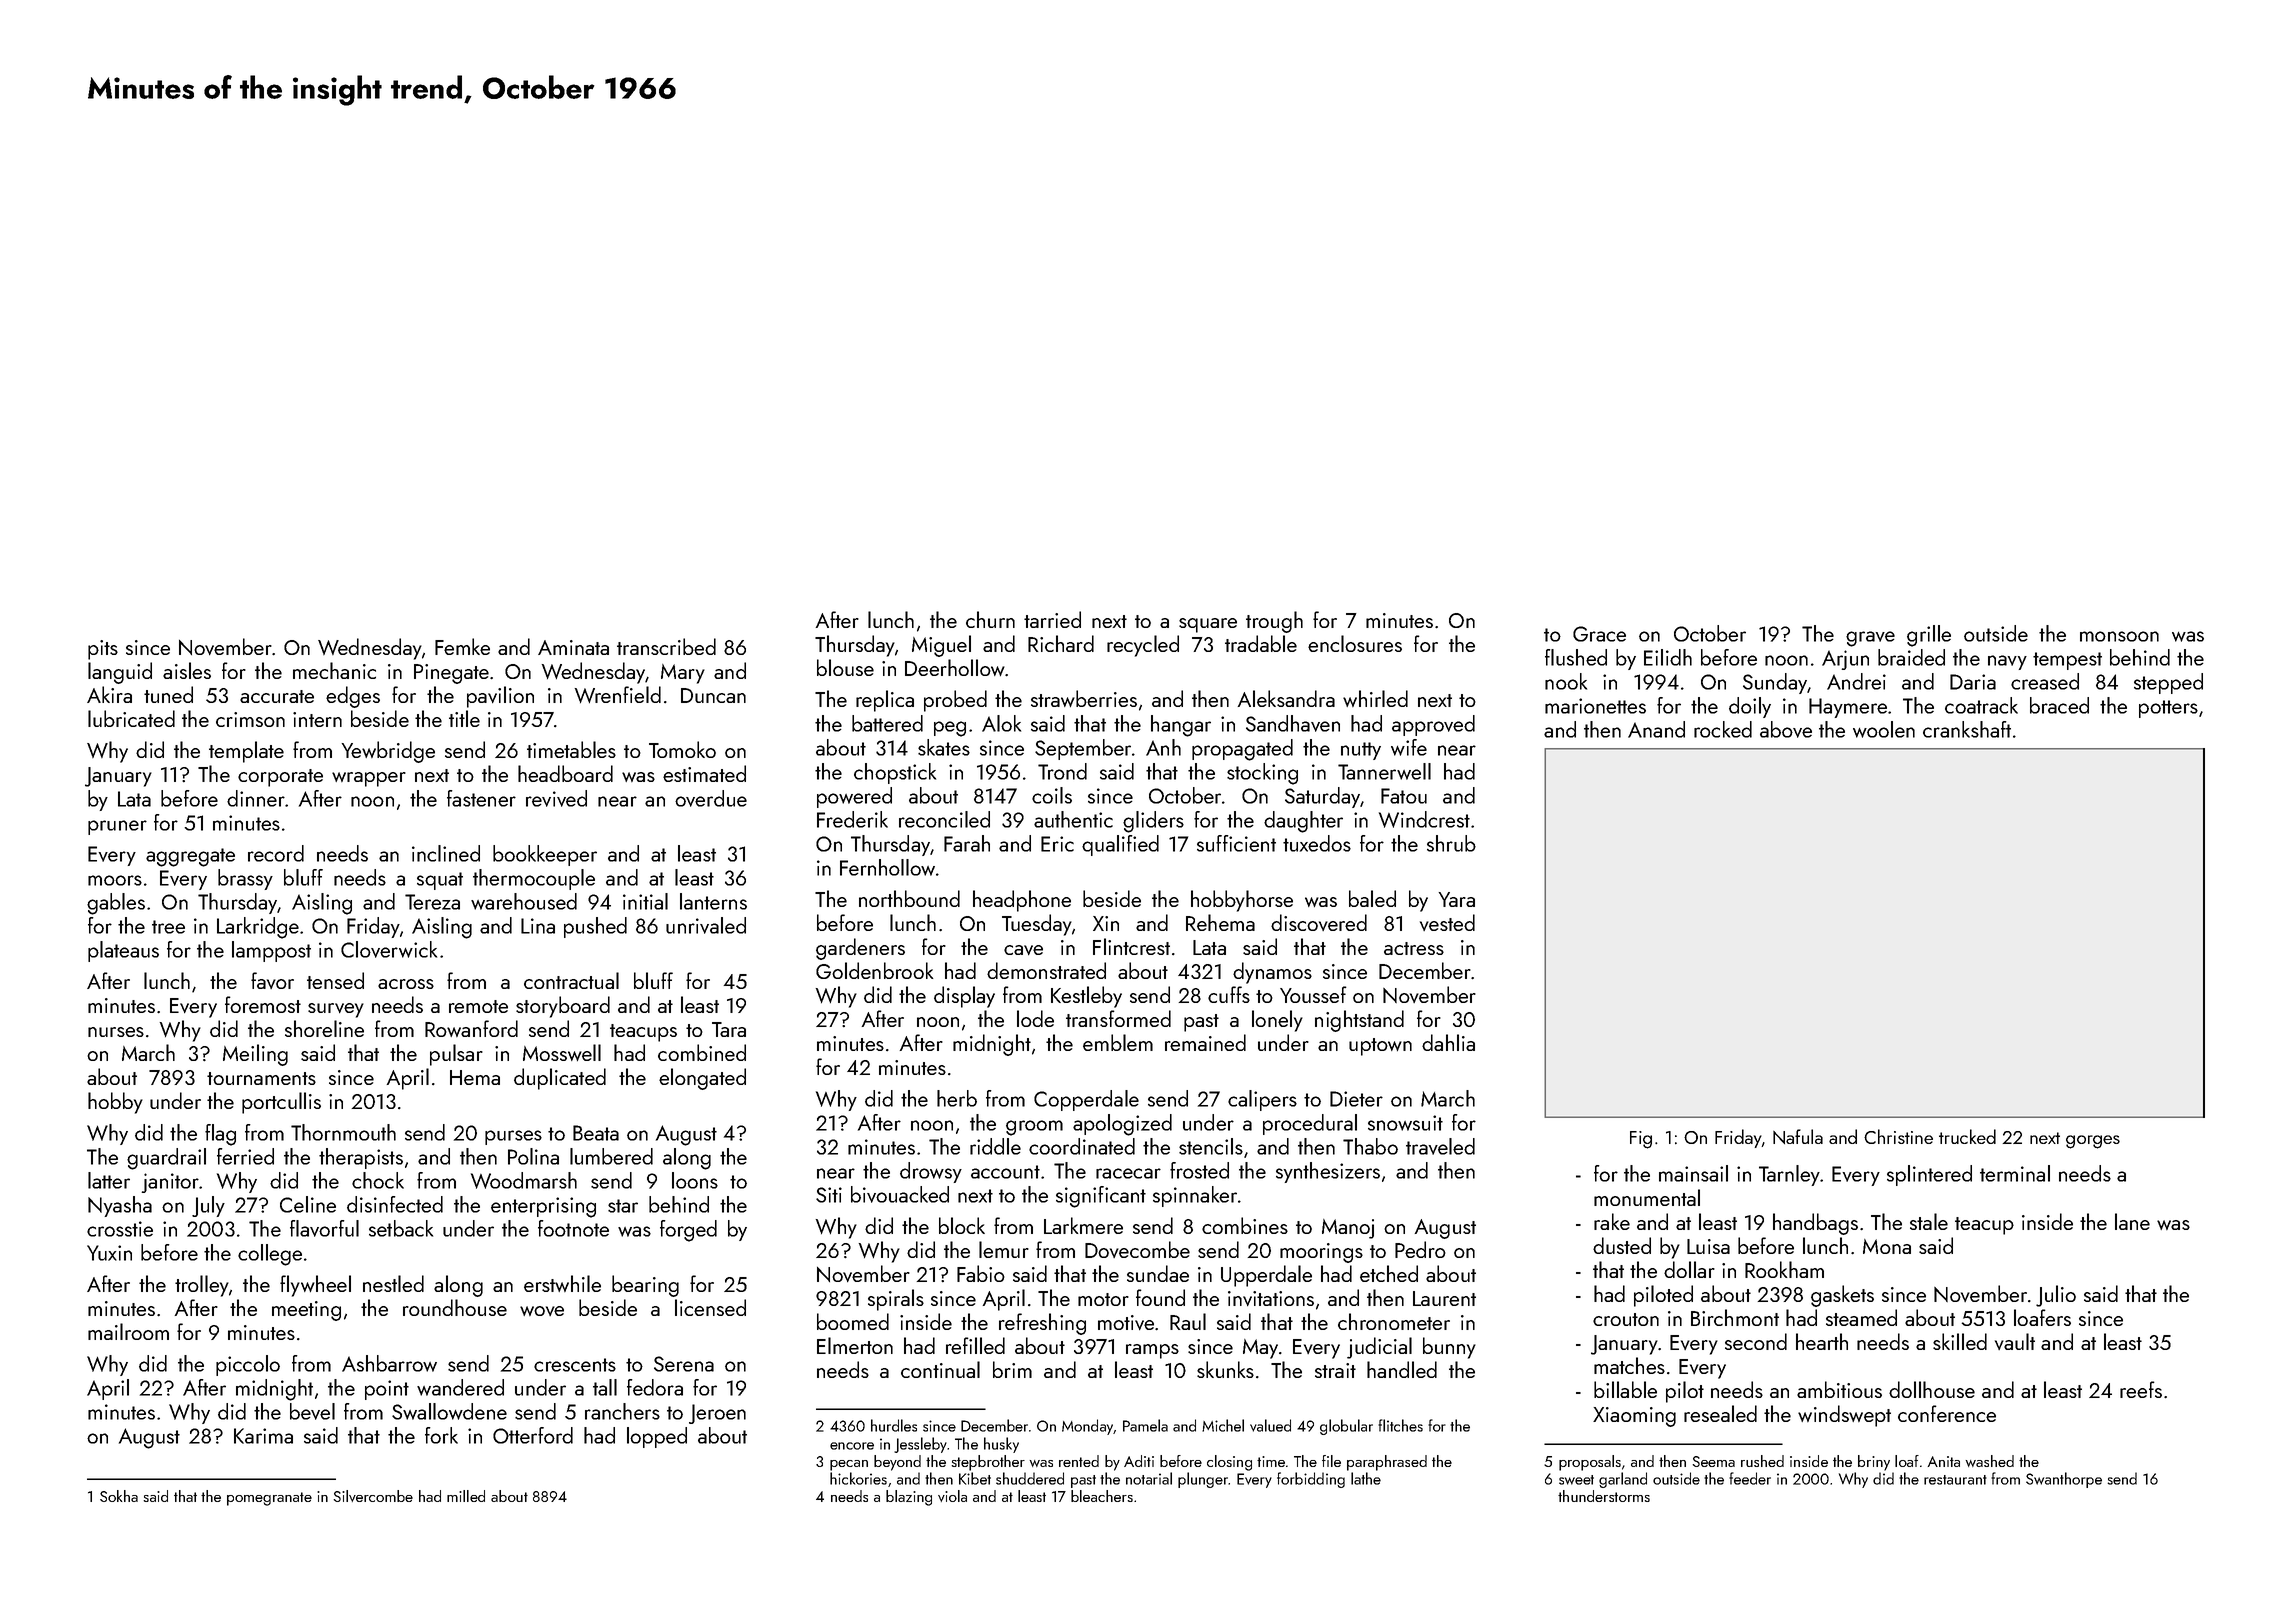  Describe the element at coordinates (2119, 636) in the page. I see `monsoon` at that location.
